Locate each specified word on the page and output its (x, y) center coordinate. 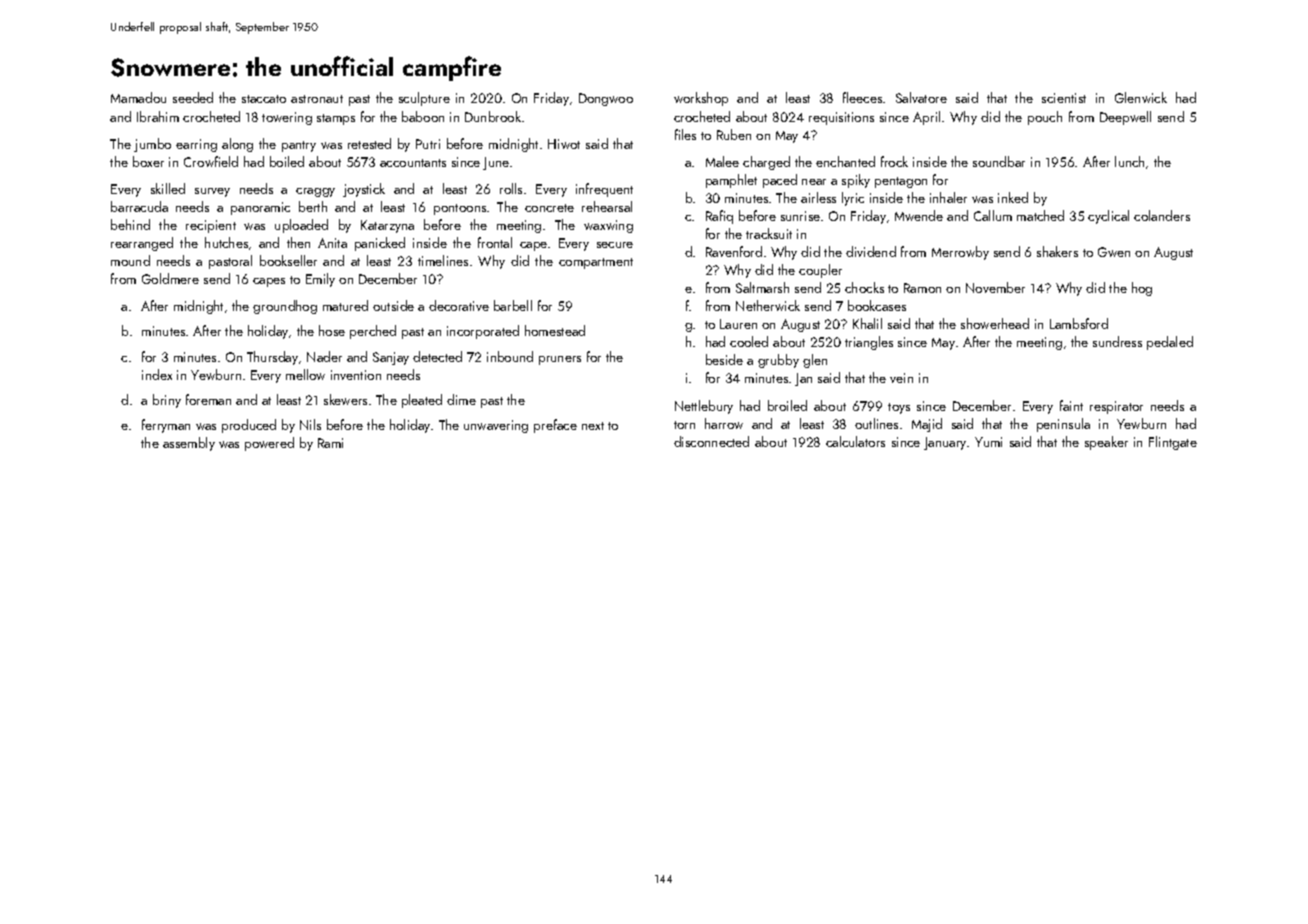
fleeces (862, 97)
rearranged (142, 244)
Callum (993, 215)
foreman (208, 399)
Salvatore (921, 97)
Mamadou (138, 97)
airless (818, 197)
